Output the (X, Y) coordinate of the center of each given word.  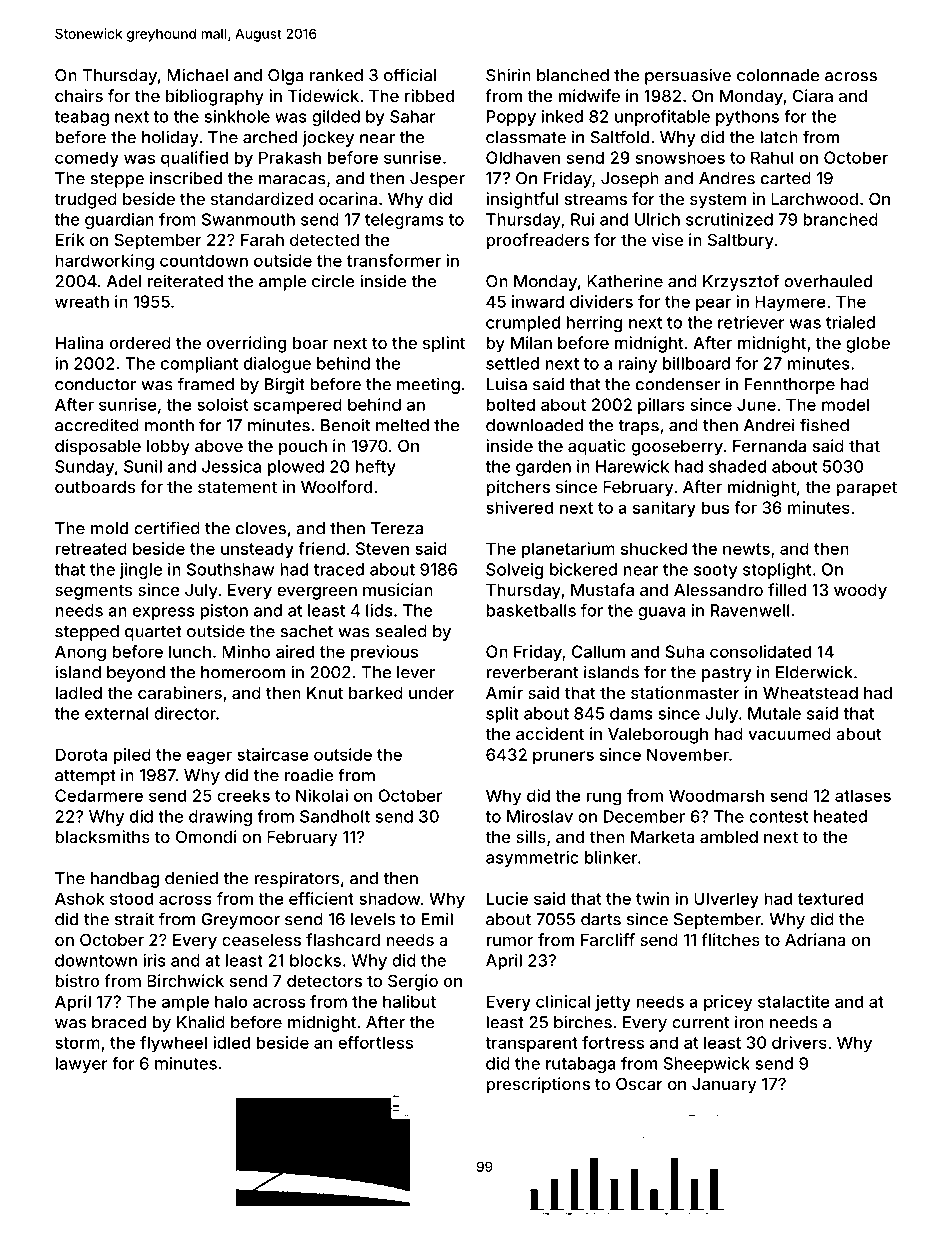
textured (830, 898)
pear (713, 304)
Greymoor (240, 921)
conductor (95, 384)
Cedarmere (99, 795)
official (410, 75)
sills (531, 836)
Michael (197, 75)
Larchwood (814, 199)
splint (444, 344)
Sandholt (335, 816)
